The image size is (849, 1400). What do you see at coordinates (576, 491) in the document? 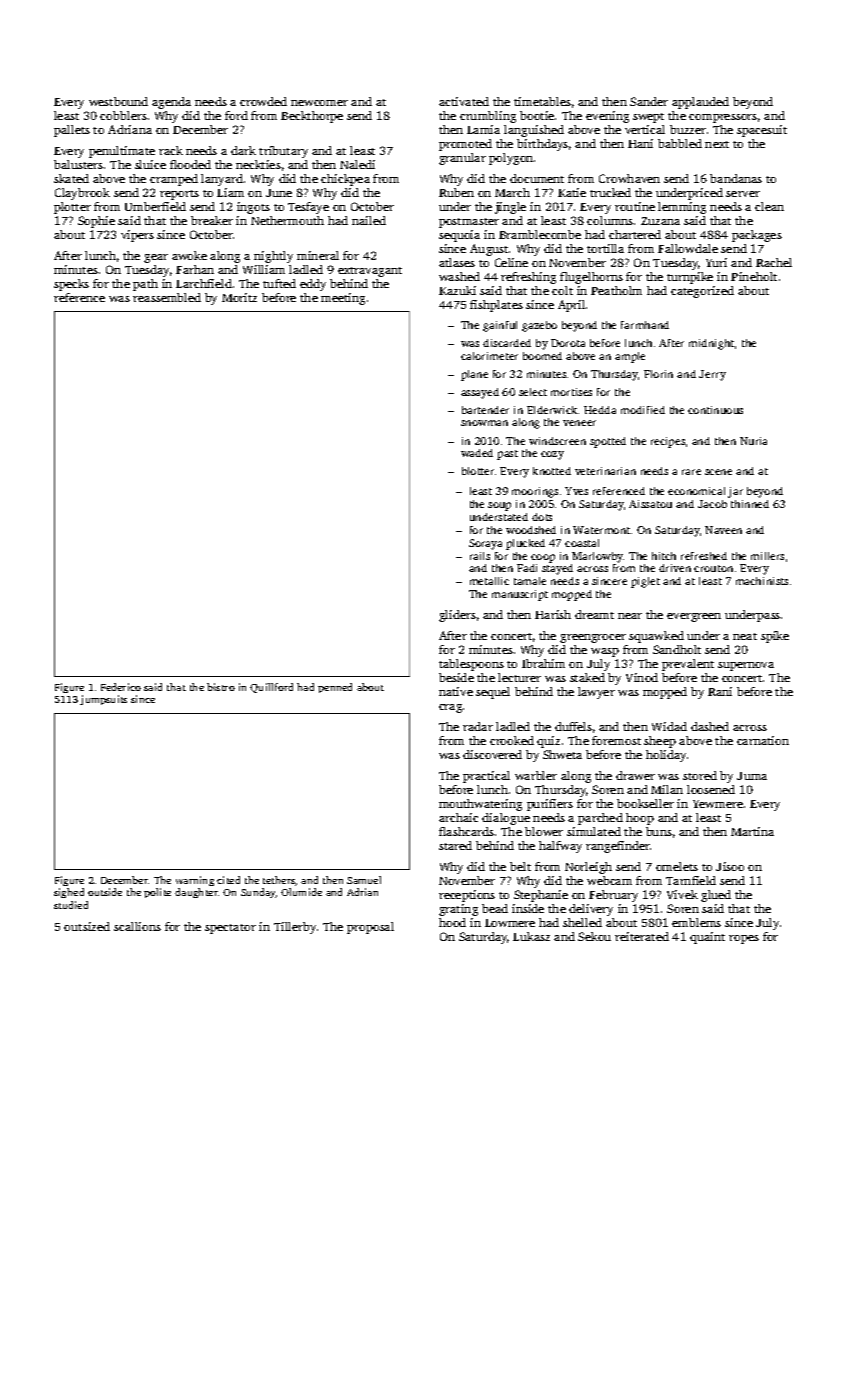
I see `Yves` at bounding box center [576, 491].
